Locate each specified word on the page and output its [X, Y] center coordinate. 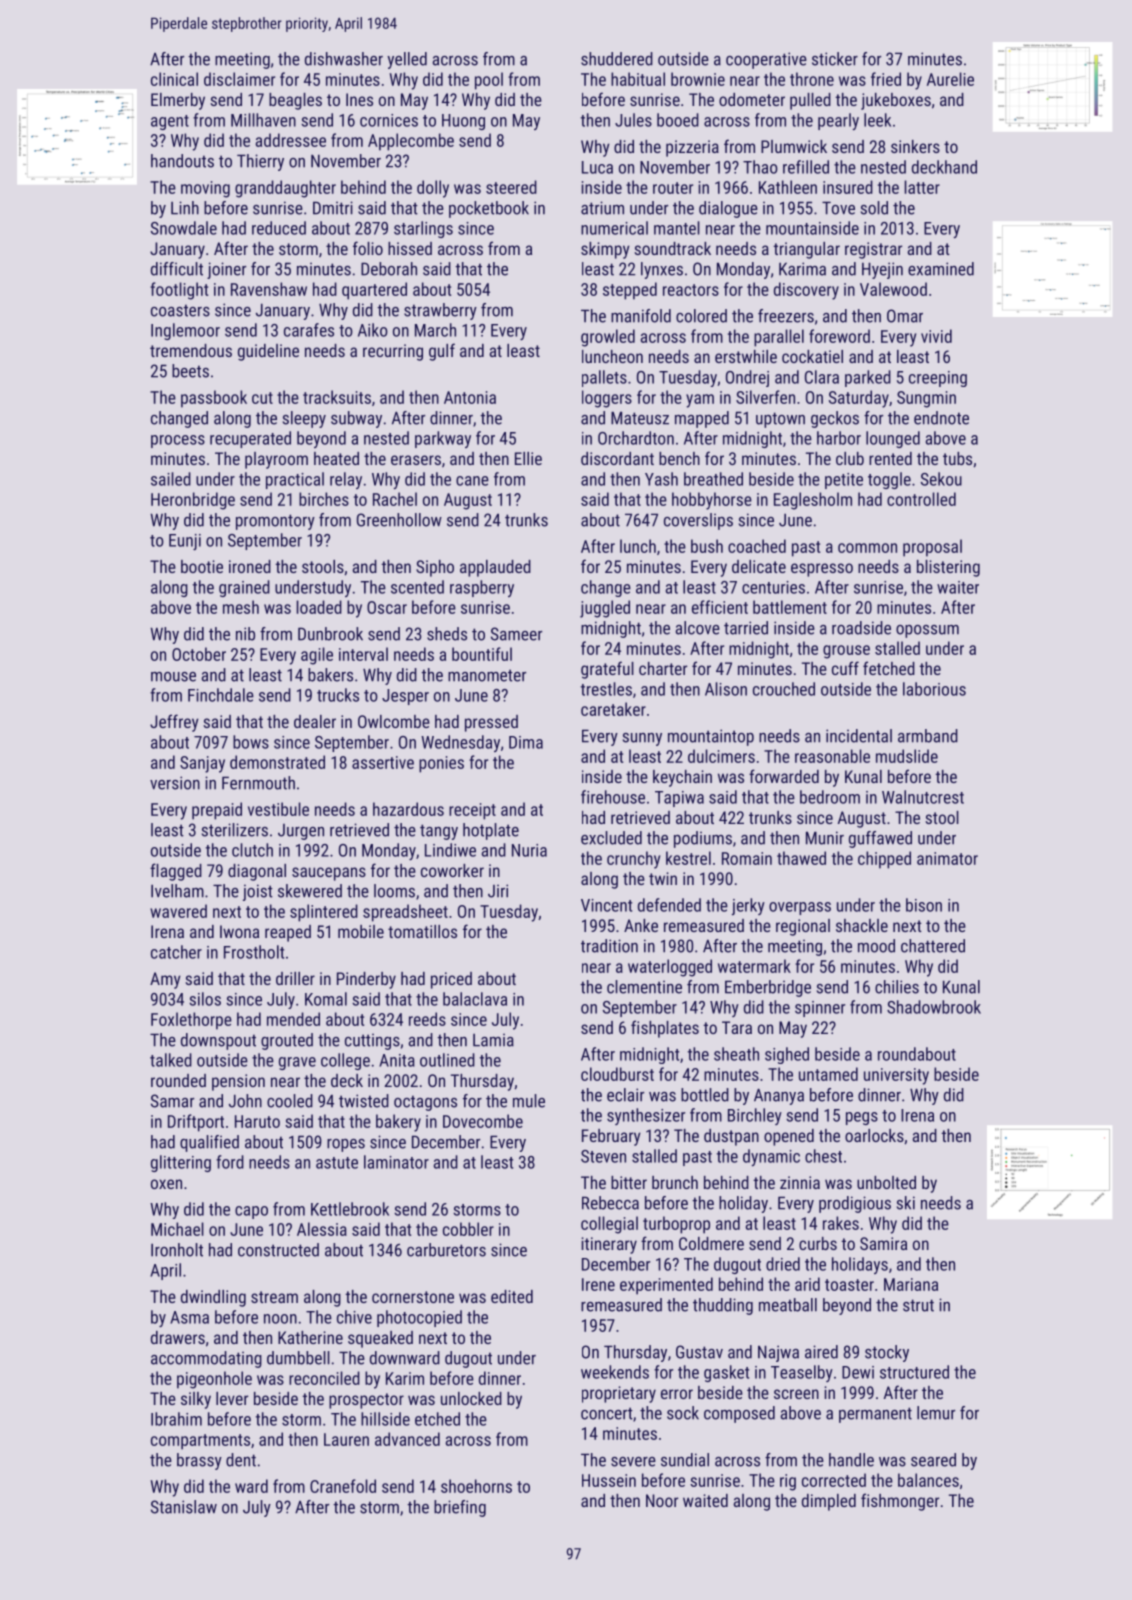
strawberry [440, 311]
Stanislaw [184, 1507]
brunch [675, 1182]
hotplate [491, 831]
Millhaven [263, 120]
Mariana [911, 1284]
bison [924, 905]
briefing [460, 1508]
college [345, 1061]
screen [796, 1394]
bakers [330, 675]
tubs [957, 458]
